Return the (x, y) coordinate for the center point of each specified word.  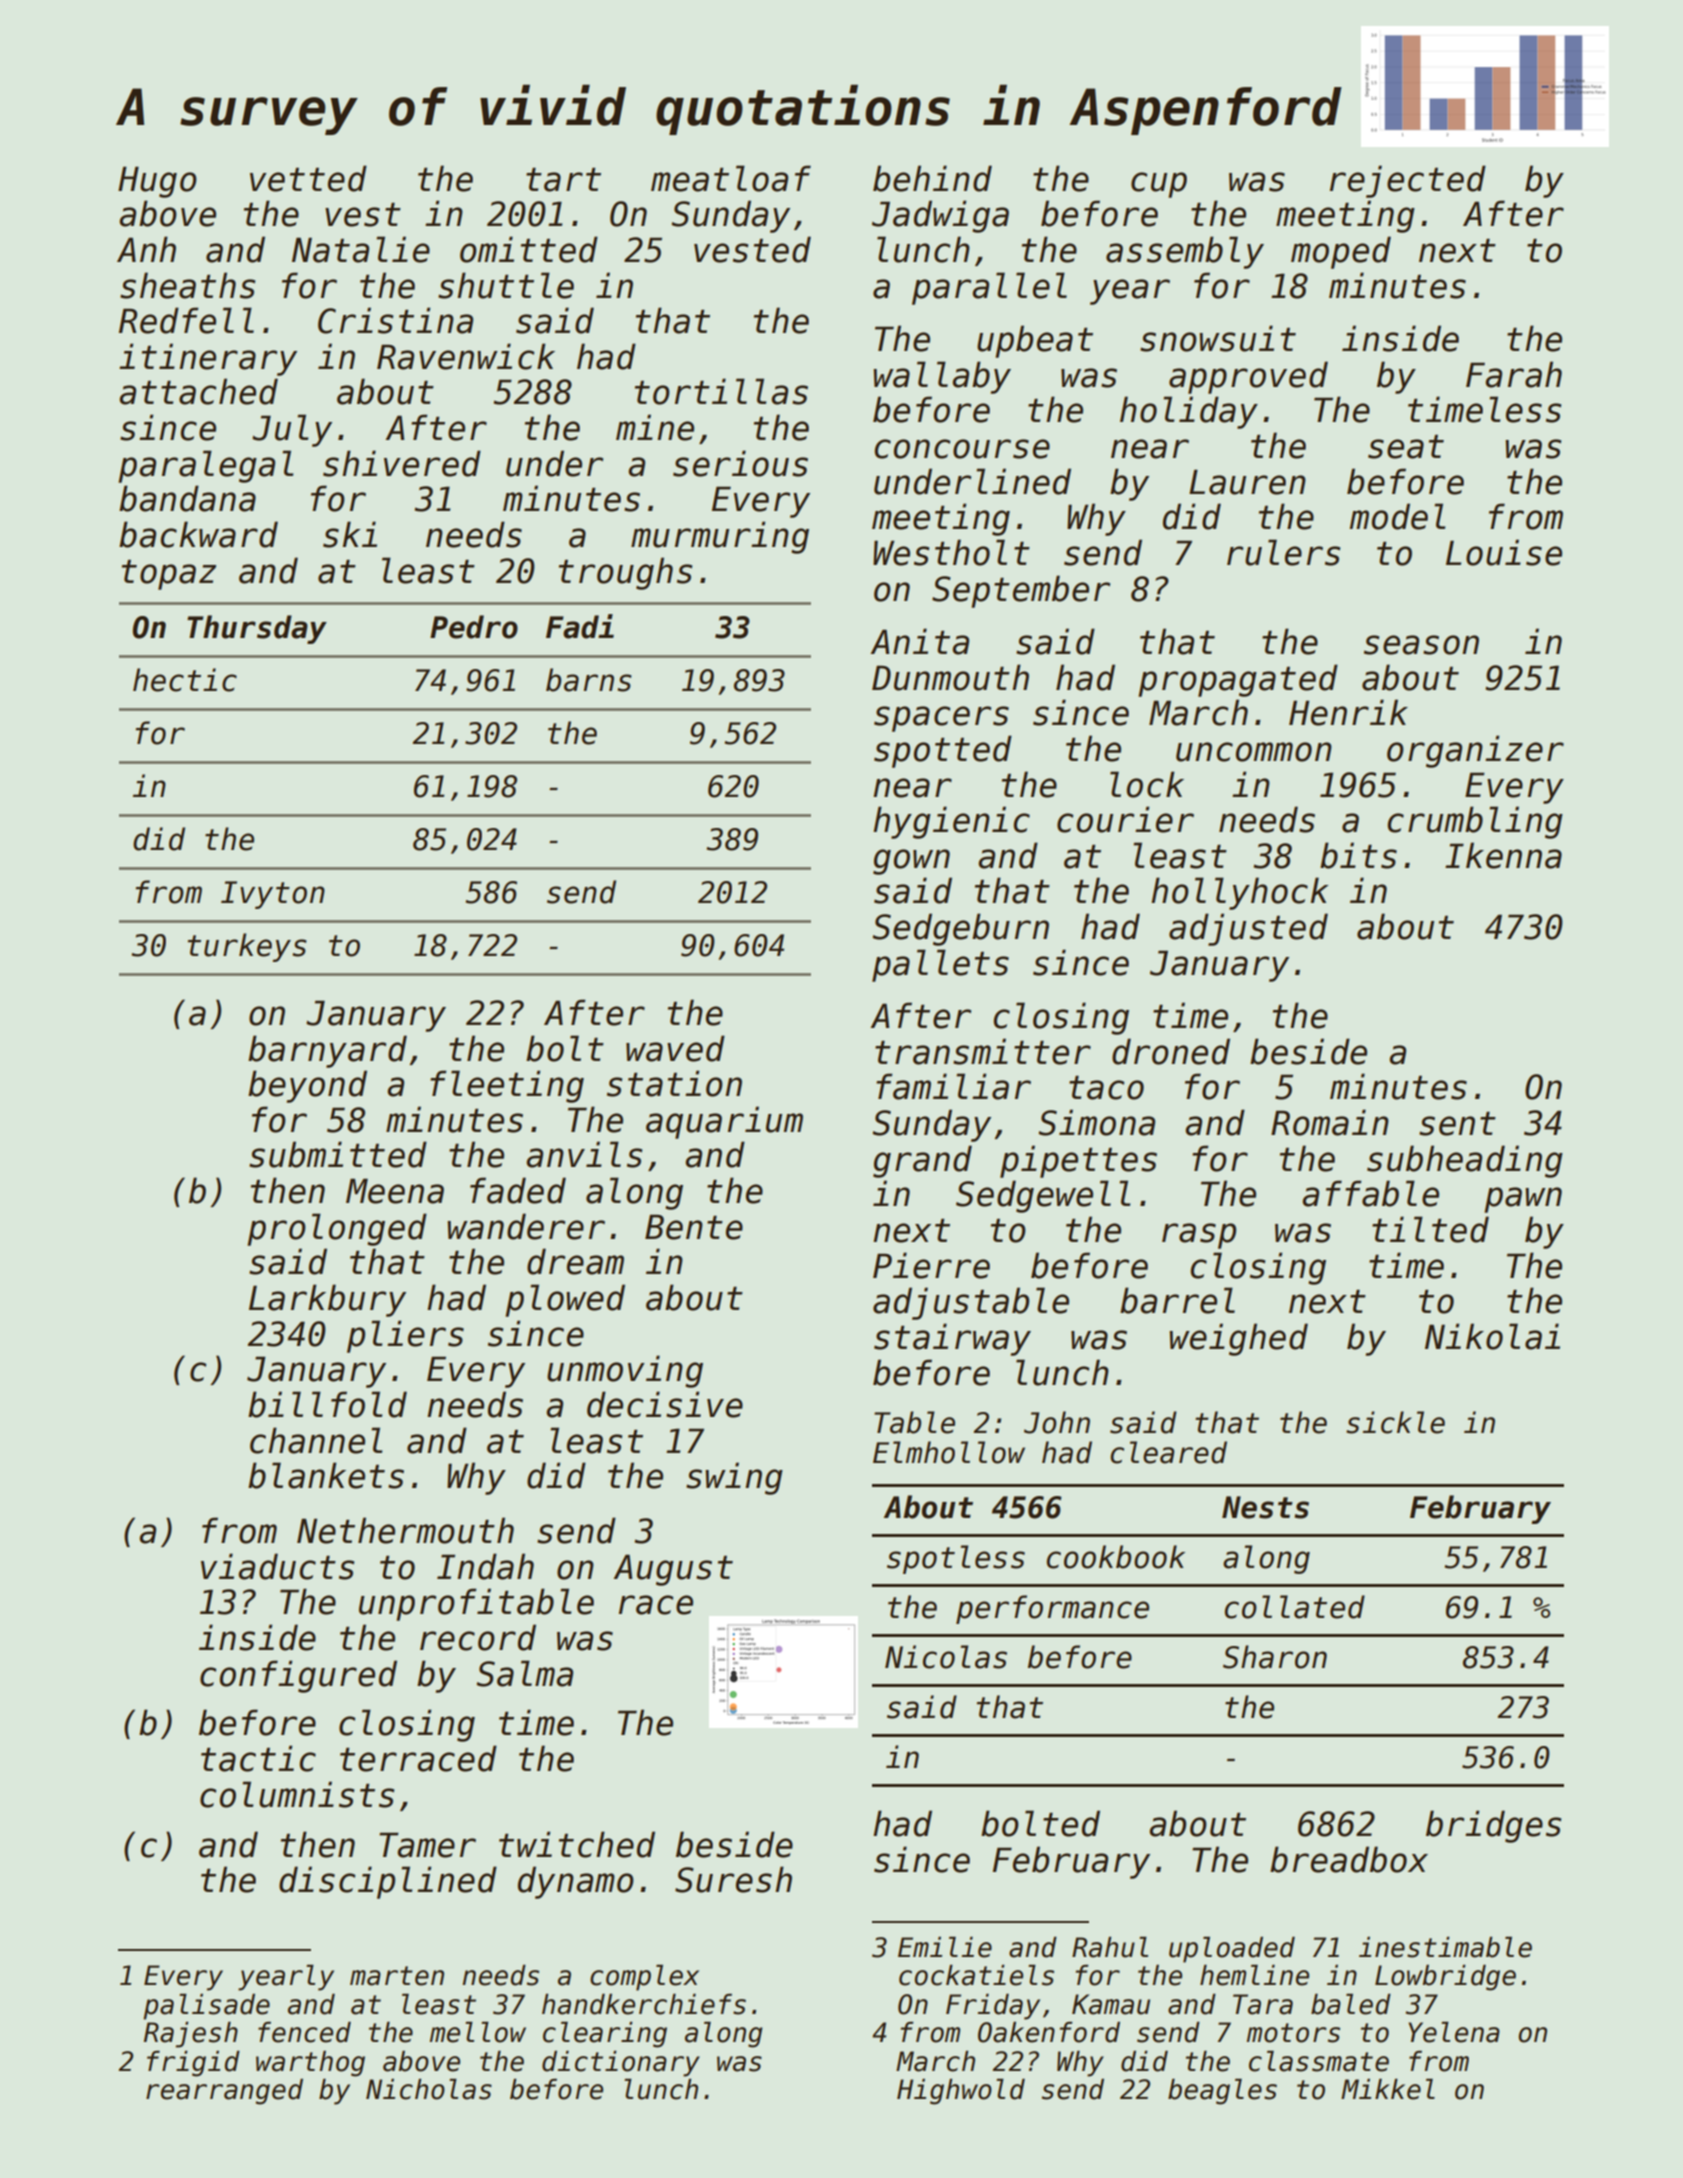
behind (932, 178)
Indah (485, 1566)
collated (1295, 1607)
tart (563, 180)
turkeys (247, 947)
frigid (193, 2063)
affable (1370, 1193)
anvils (584, 1154)
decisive (665, 1404)
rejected (1408, 181)
